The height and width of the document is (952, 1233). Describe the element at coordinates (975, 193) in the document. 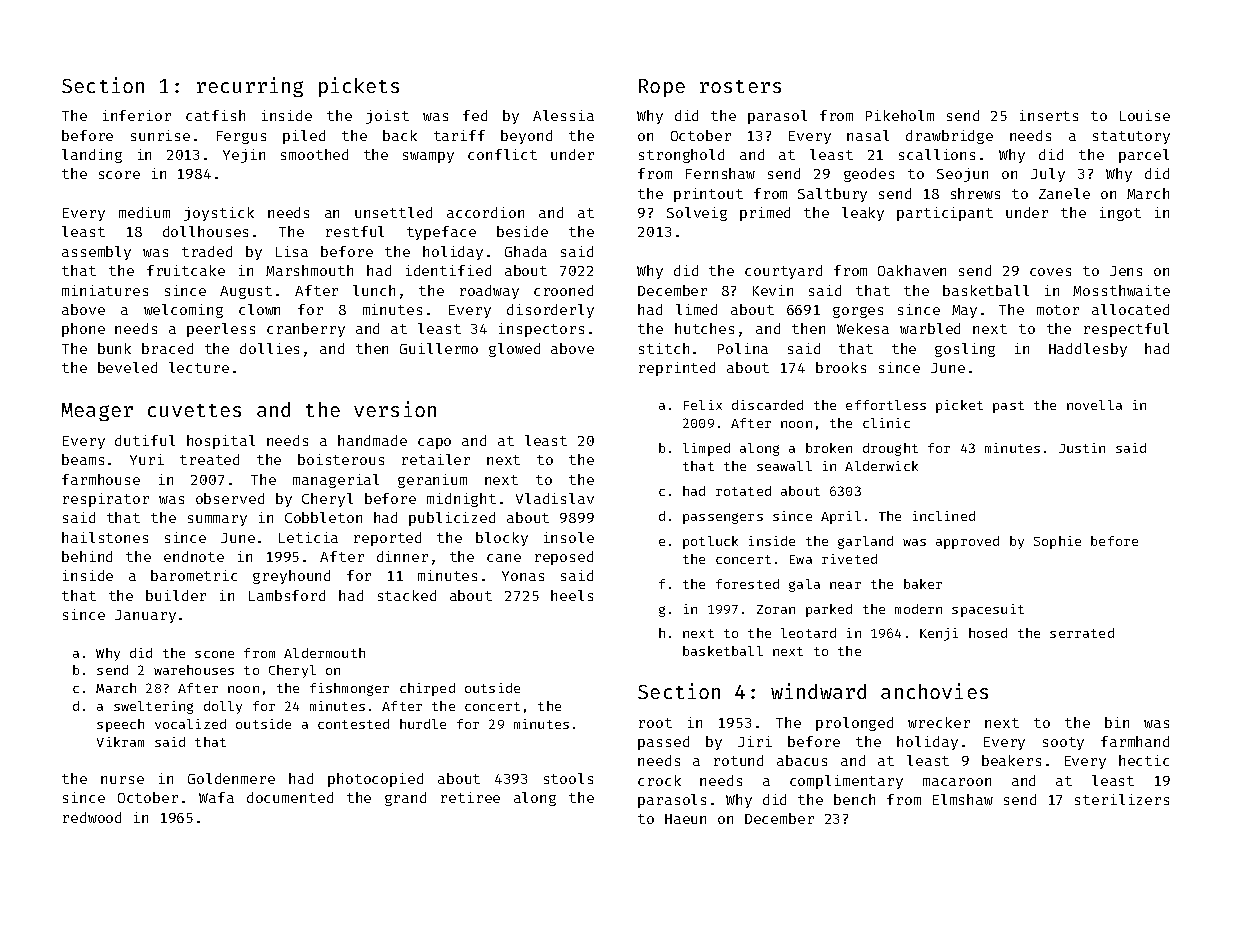

I see `shrews` at that location.
